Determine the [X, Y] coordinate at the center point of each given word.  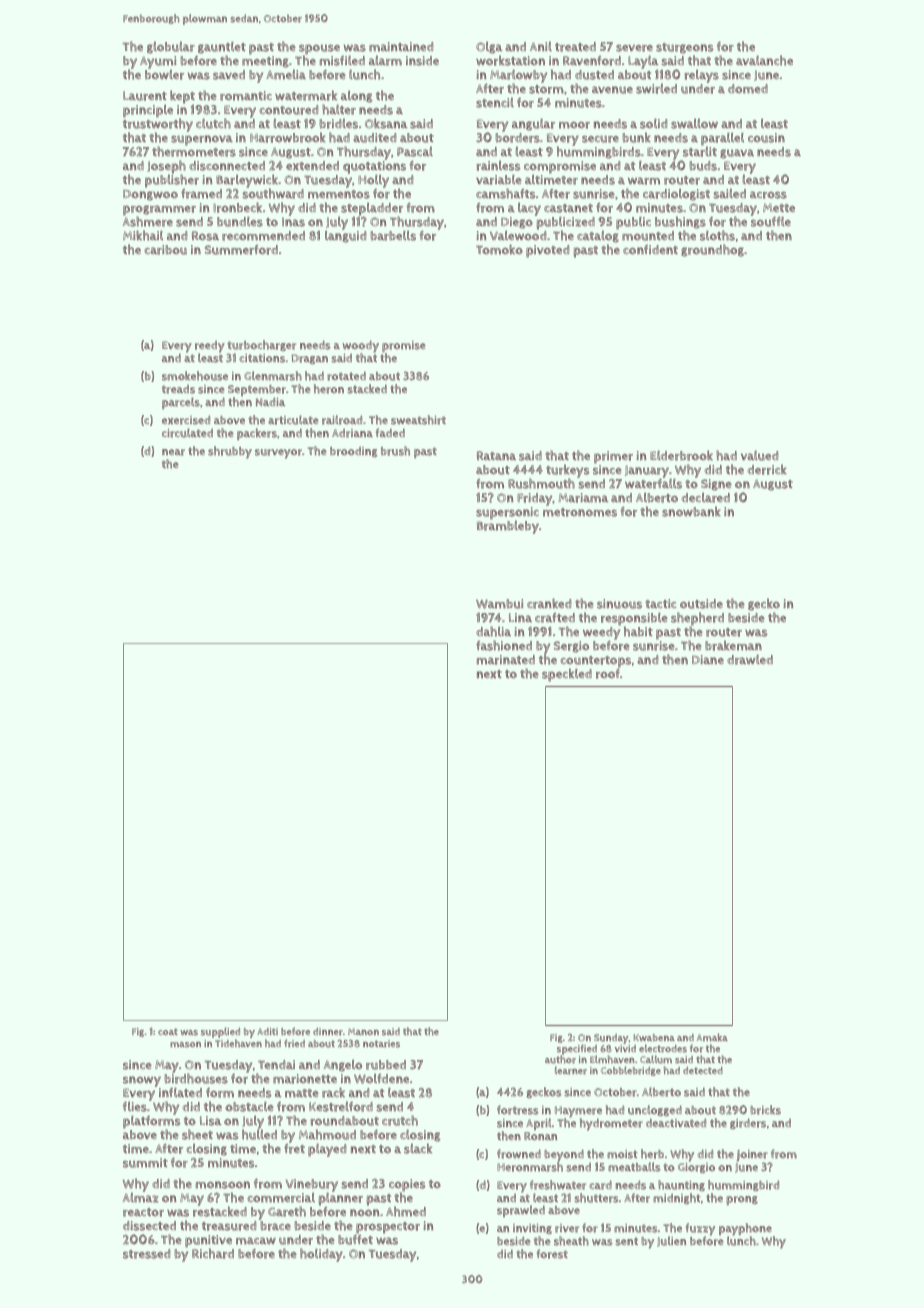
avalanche [764, 60]
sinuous [619, 604]
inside [422, 61]
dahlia [493, 631]
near [173, 452]
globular [171, 47]
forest [552, 1254]
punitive [208, 1242]
